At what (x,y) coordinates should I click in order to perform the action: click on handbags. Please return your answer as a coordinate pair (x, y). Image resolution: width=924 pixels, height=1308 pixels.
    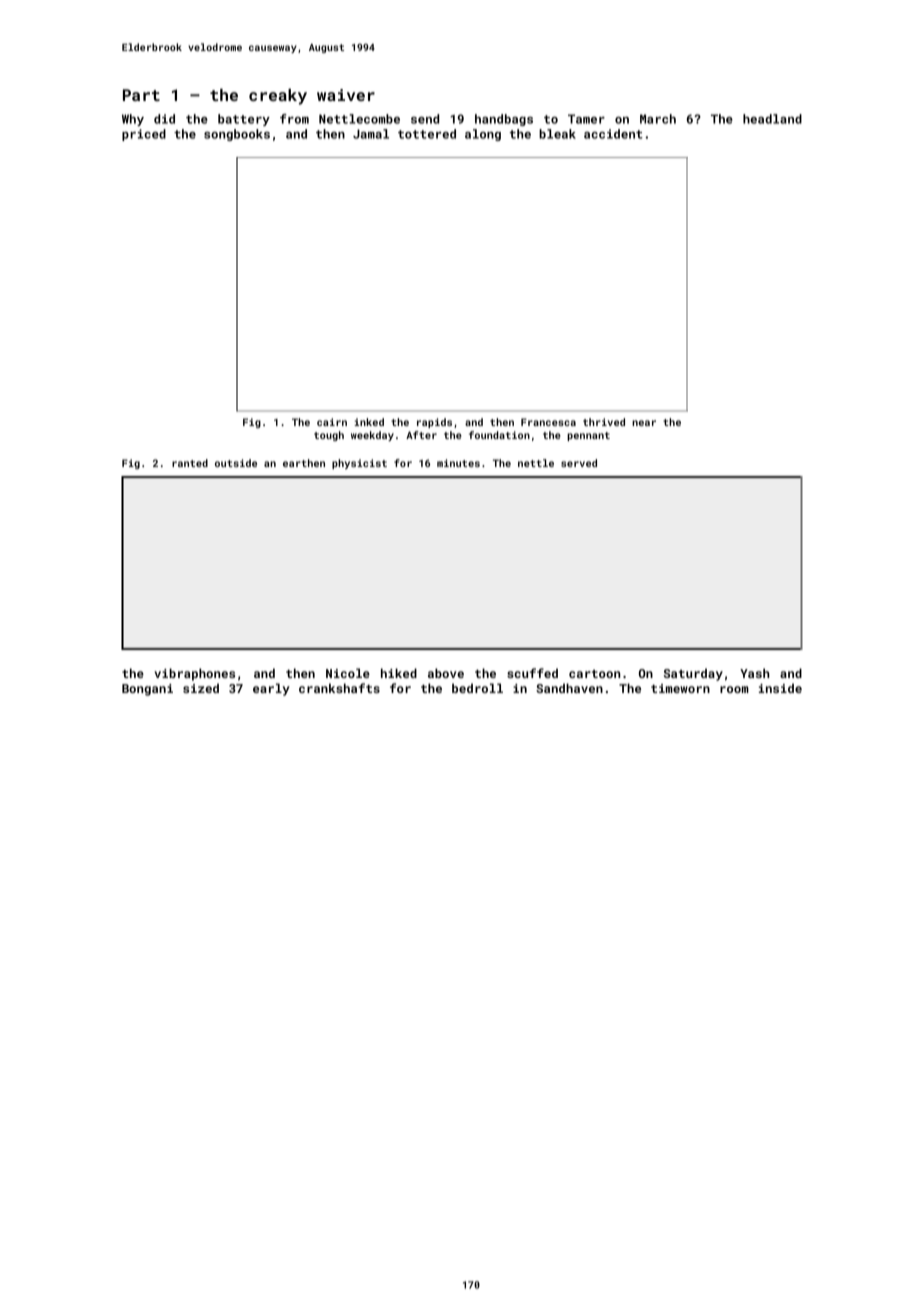
    Looking at the image, I should click on (504, 120).
